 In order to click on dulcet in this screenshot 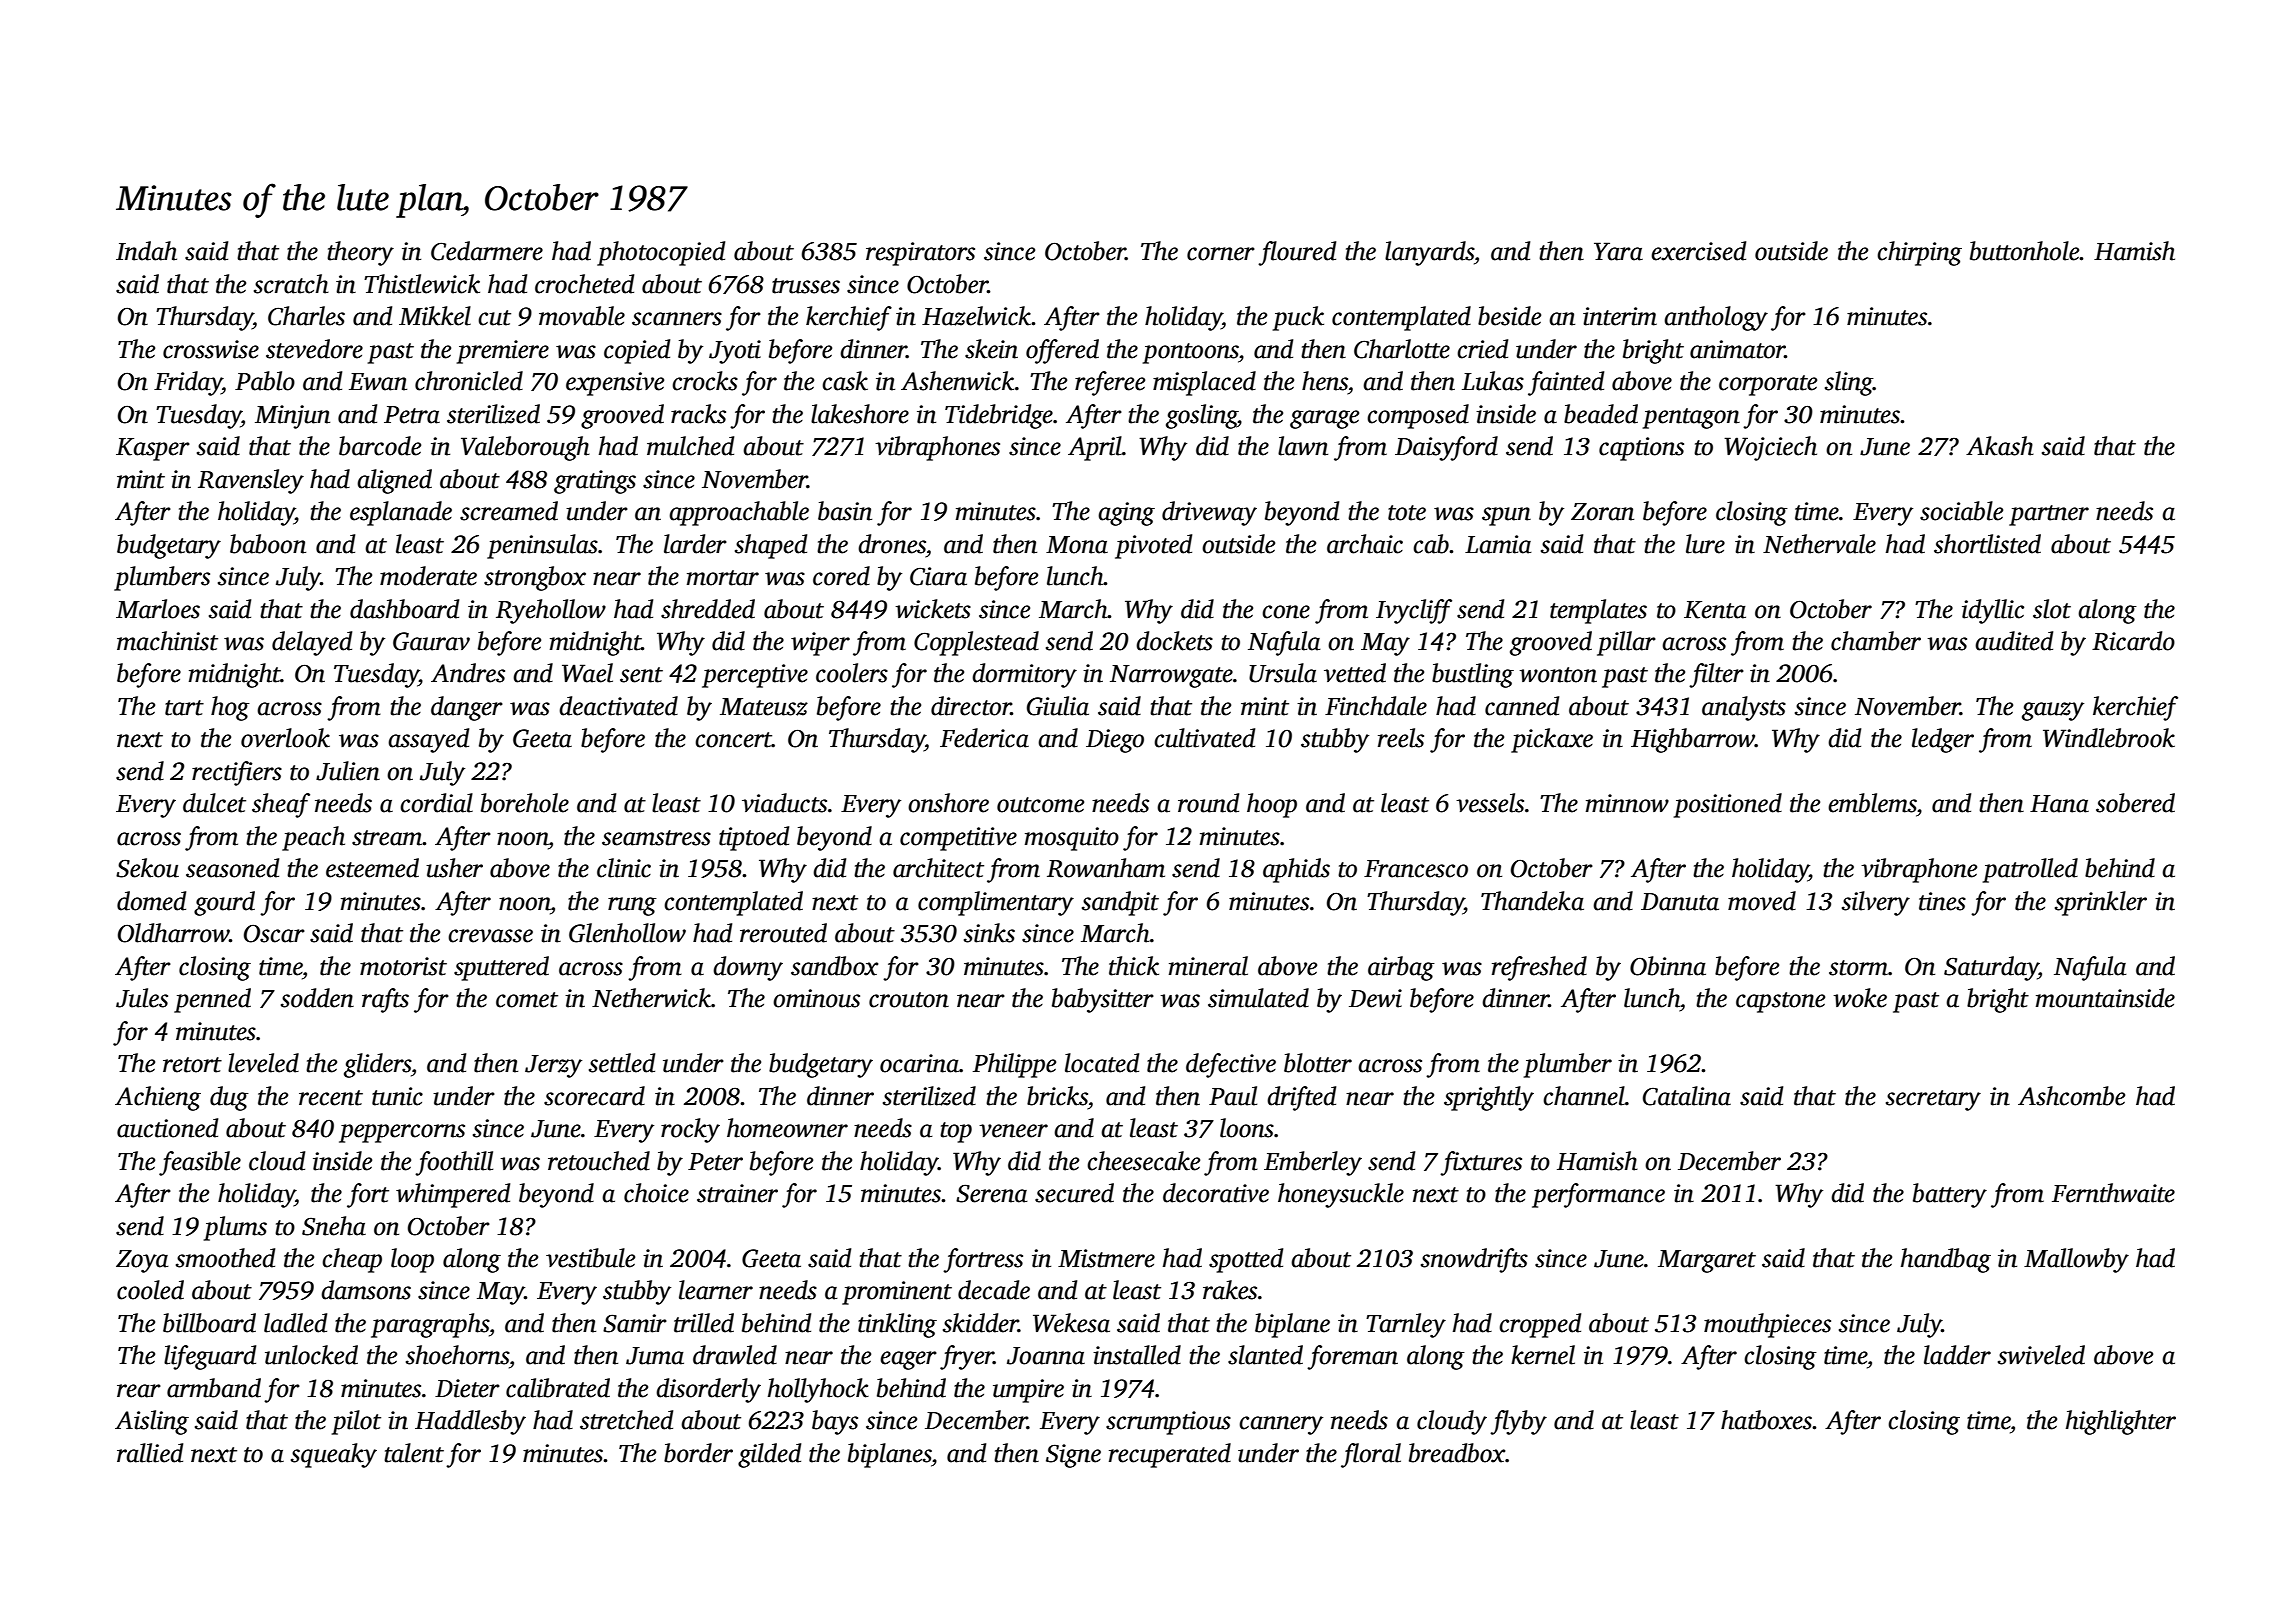, I will do `click(214, 803)`.
